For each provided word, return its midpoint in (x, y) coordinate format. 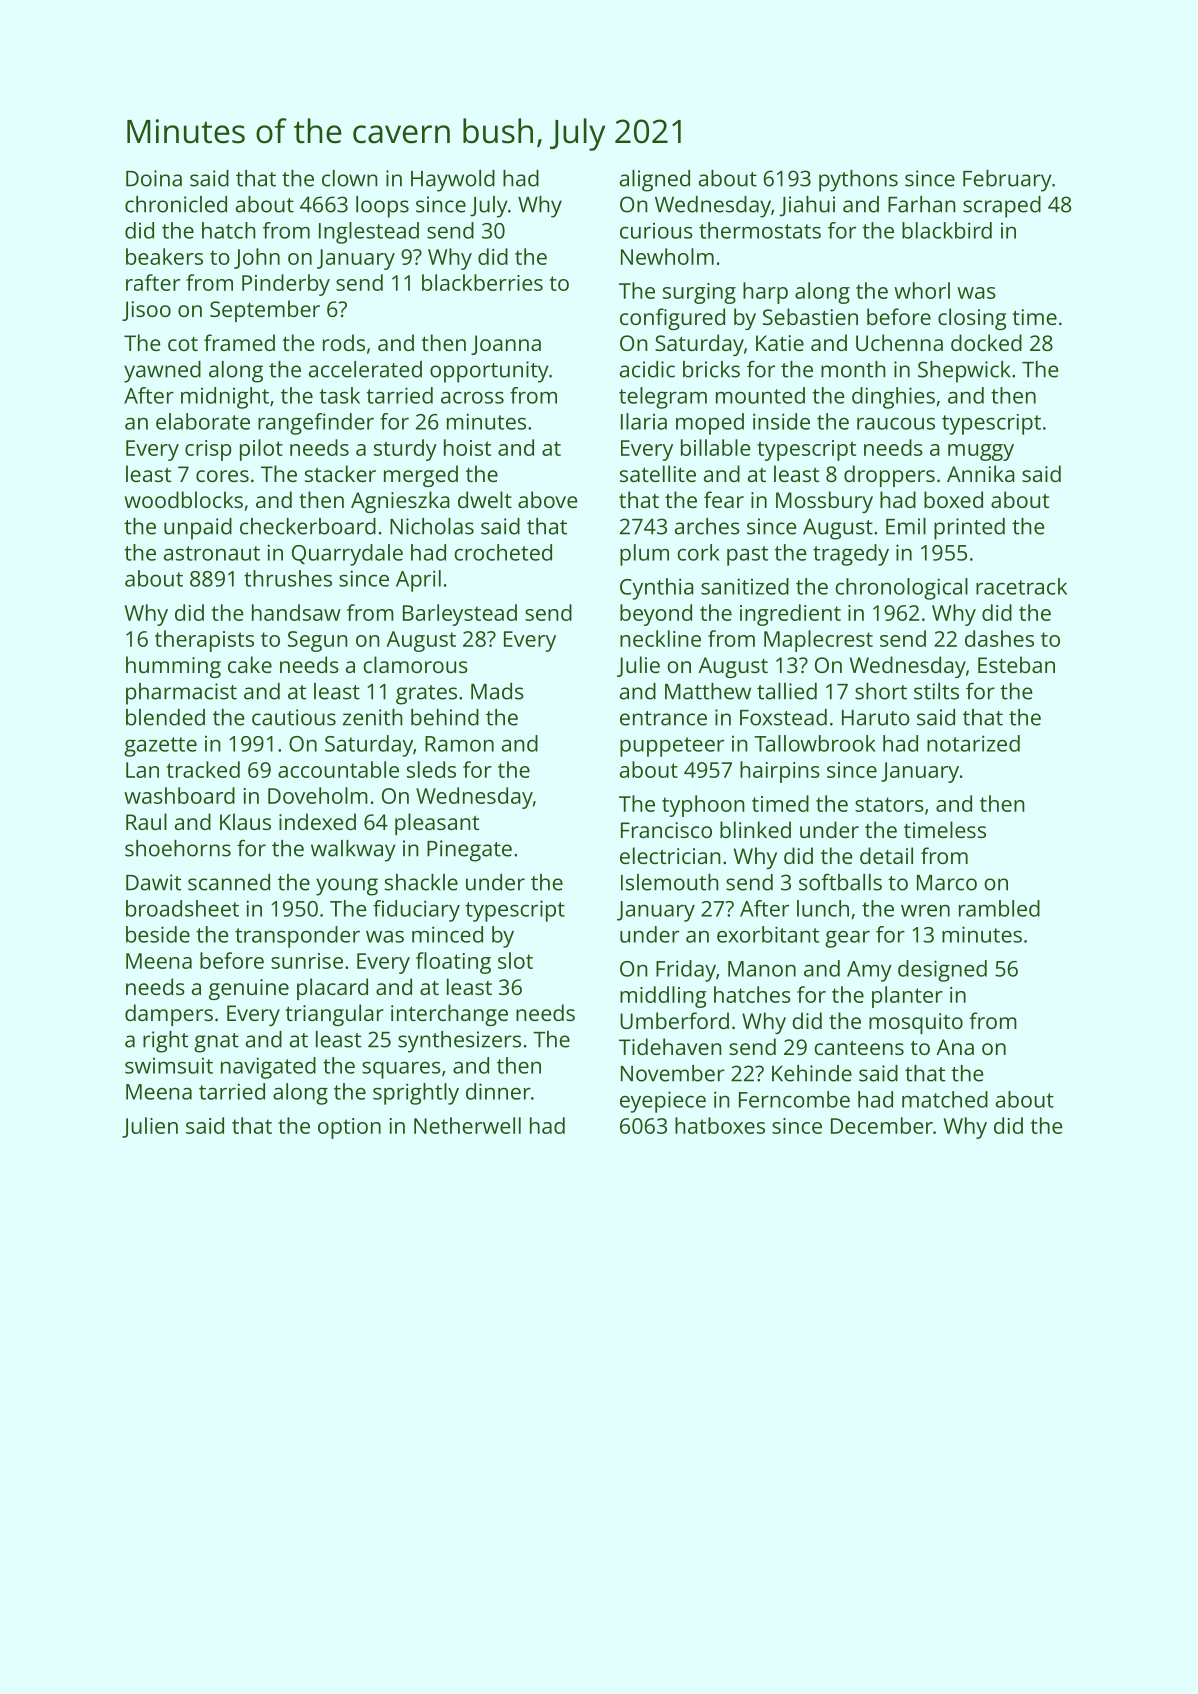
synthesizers (459, 1042)
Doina (154, 178)
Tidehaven (670, 1046)
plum (644, 555)
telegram (663, 398)
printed (969, 529)
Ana (955, 1047)
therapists (204, 641)
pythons (858, 181)
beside (158, 934)
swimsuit (169, 1066)
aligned (655, 181)
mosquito (916, 1023)
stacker (340, 473)
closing (972, 319)
